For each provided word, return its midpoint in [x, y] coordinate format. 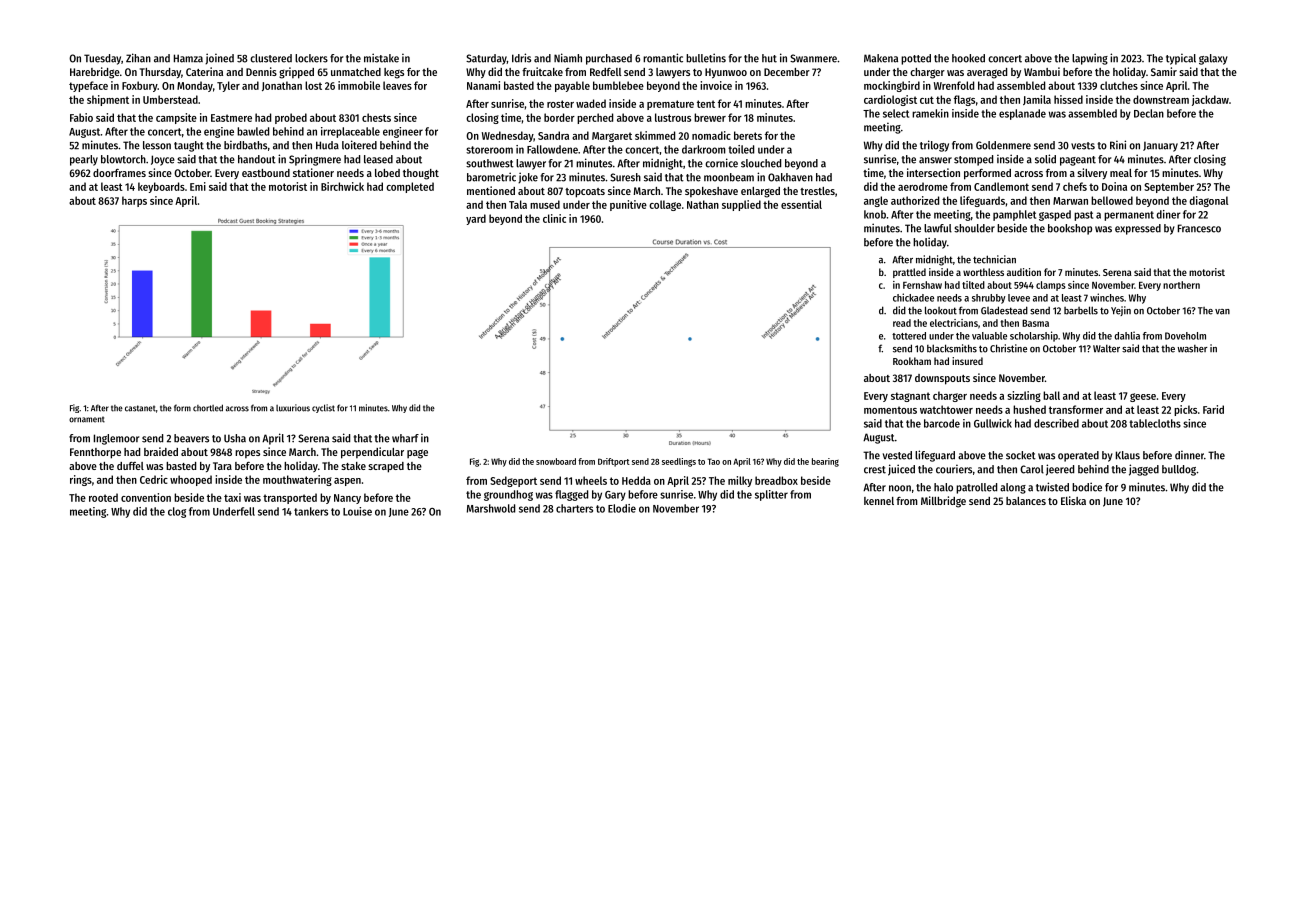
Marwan [1070, 201]
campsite [176, 118]
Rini [1118, 145]
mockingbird [892, 86]
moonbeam [729, 177]
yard [476, 219]
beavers [191, 438]
